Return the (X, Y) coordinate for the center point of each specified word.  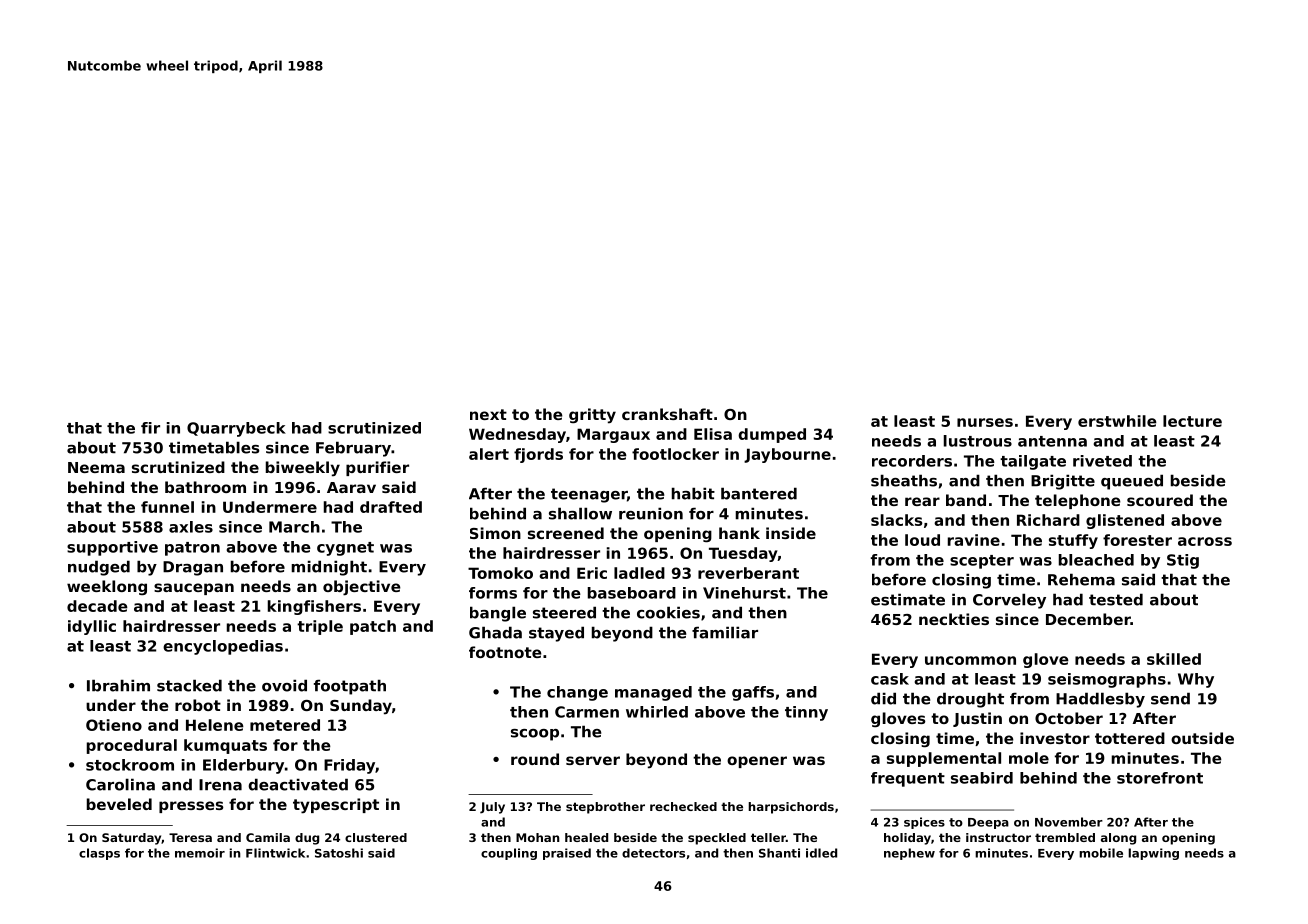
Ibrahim (118, 685)
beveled (119, 804)
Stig (1183, 561)
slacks (896, 520)
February (353, 449)
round (535, 759)
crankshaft (667, 414)
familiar (725, 632)
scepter (982, 562)
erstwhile (1117, 421)
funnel (167, 507)
